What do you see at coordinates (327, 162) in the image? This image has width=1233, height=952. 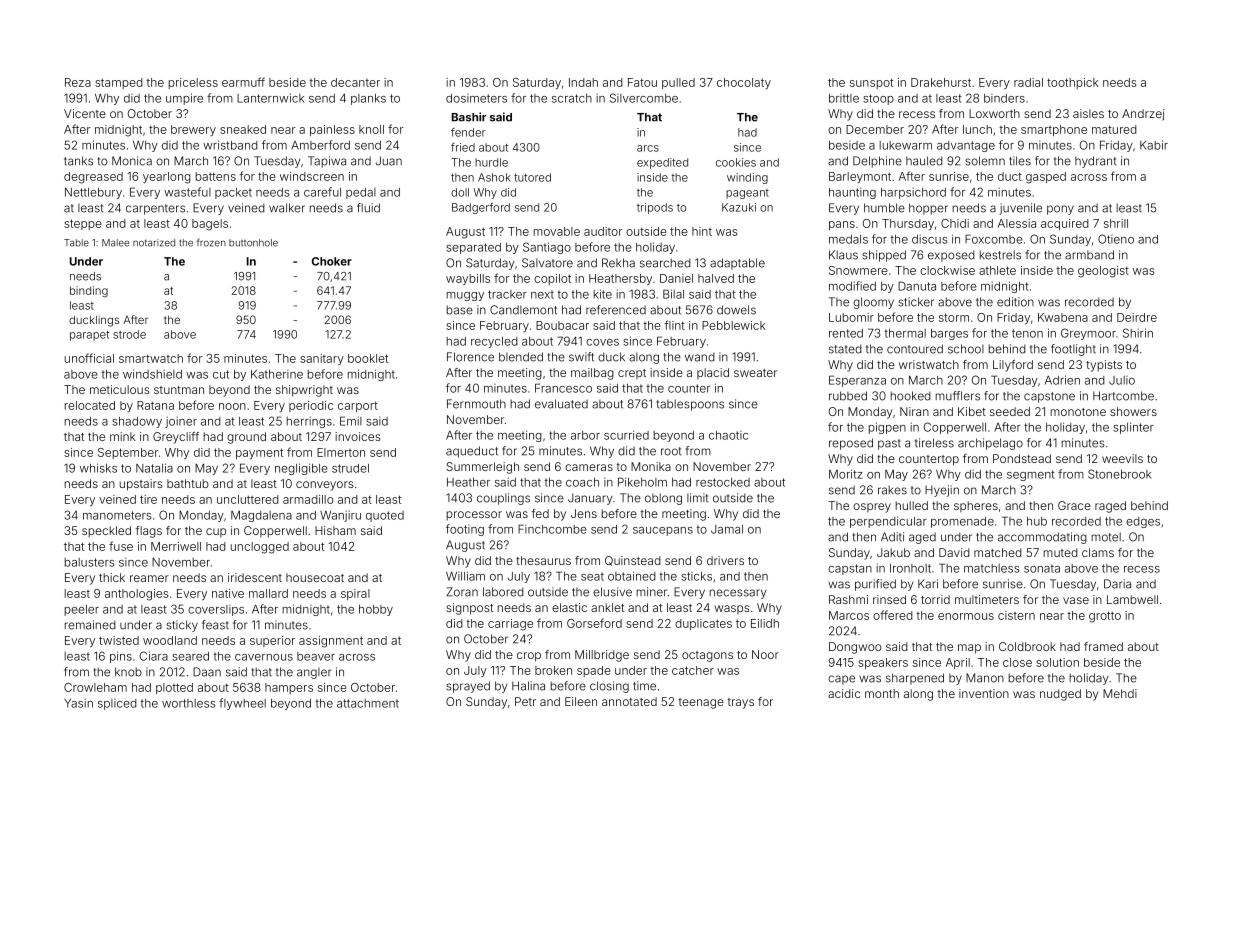 I see `Tapiwa` at bounding box center [327, 162].
